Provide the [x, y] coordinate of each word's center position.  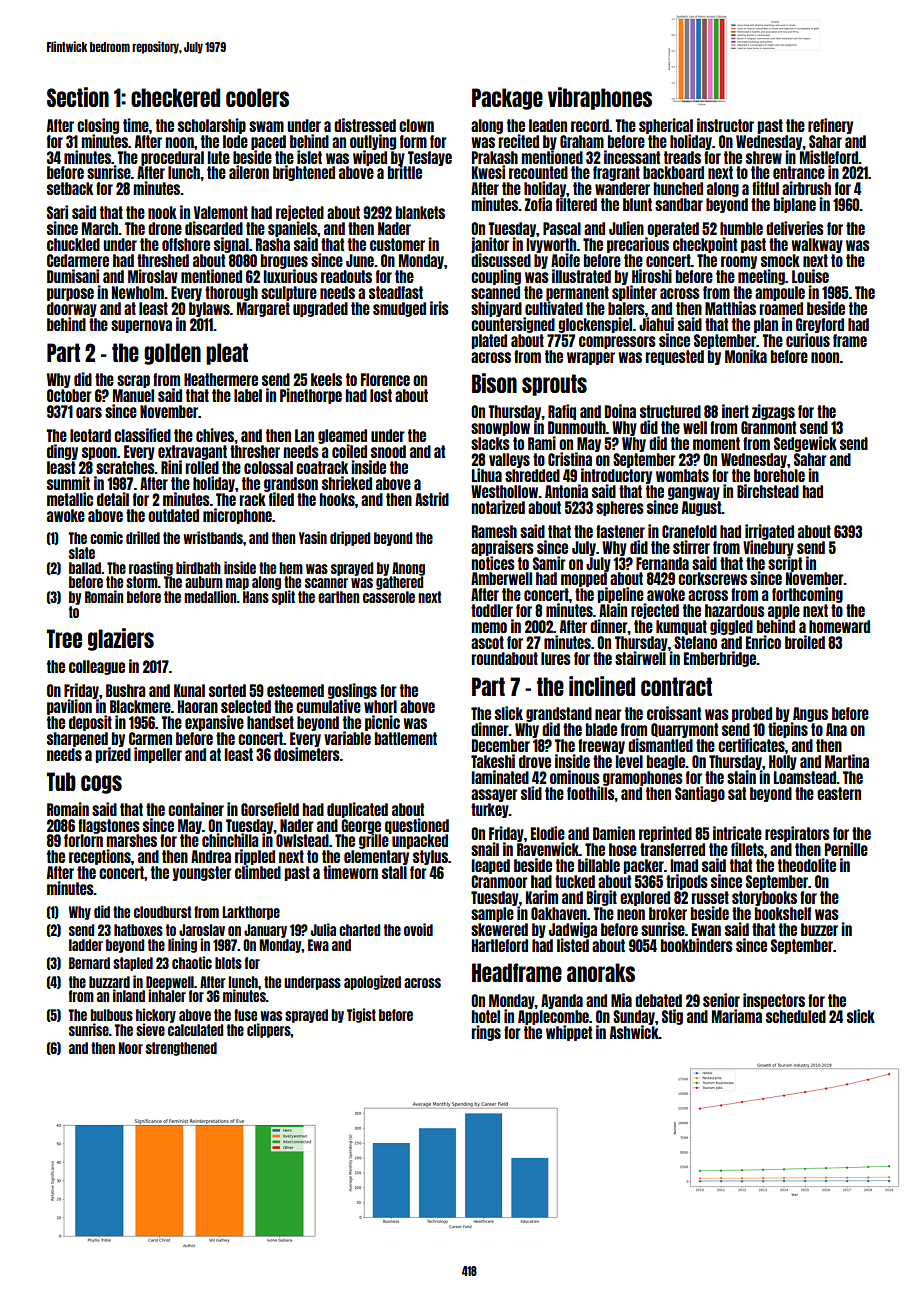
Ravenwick [548, 849]
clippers [269, 1030]
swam [266, 126]
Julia [323, 929]
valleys [509, 460]
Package [507, 99]
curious [808, 340]
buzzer [819, 929]
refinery [830, 126]
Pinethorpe [311, 396]
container [196, 809]
